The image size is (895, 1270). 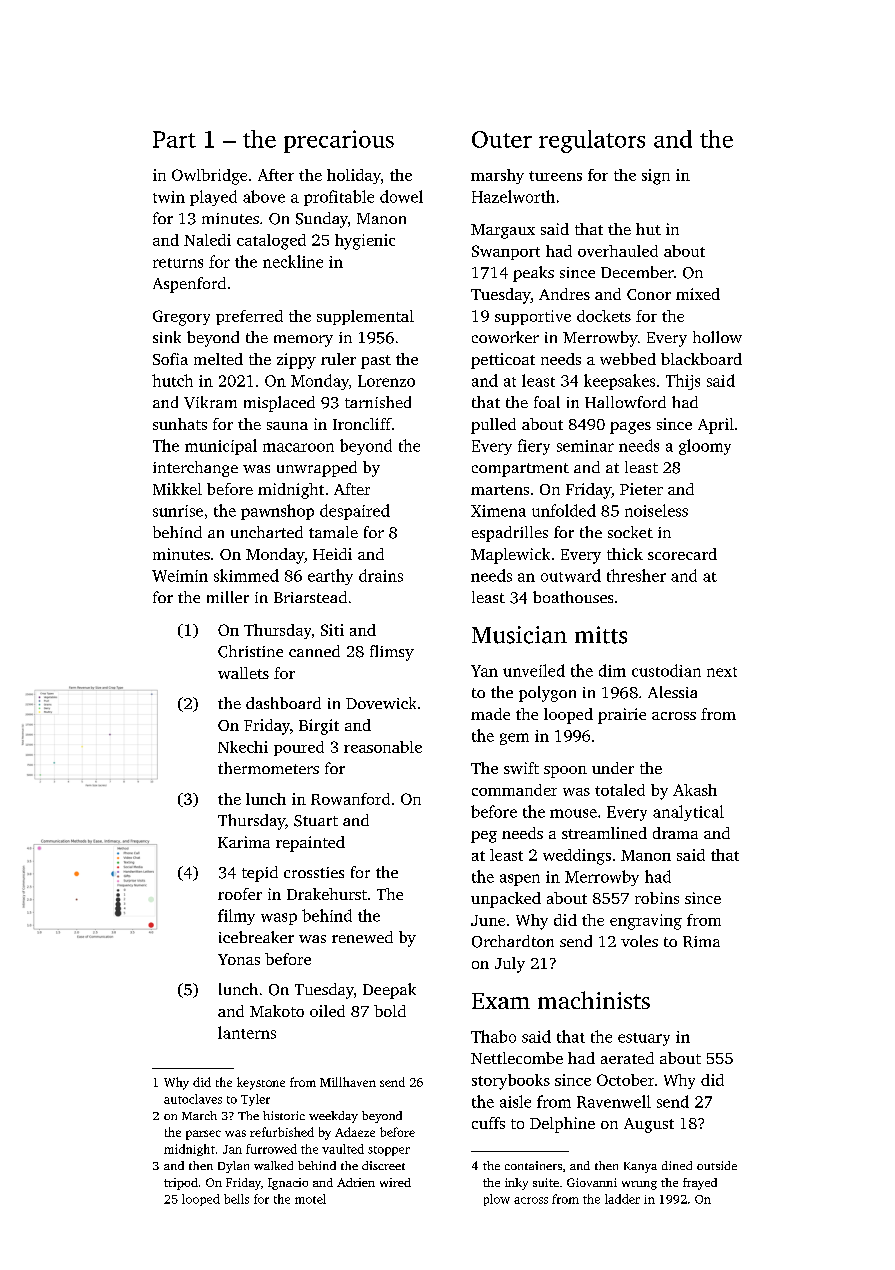 I want to click on drains, so click(x=381, y=575).
